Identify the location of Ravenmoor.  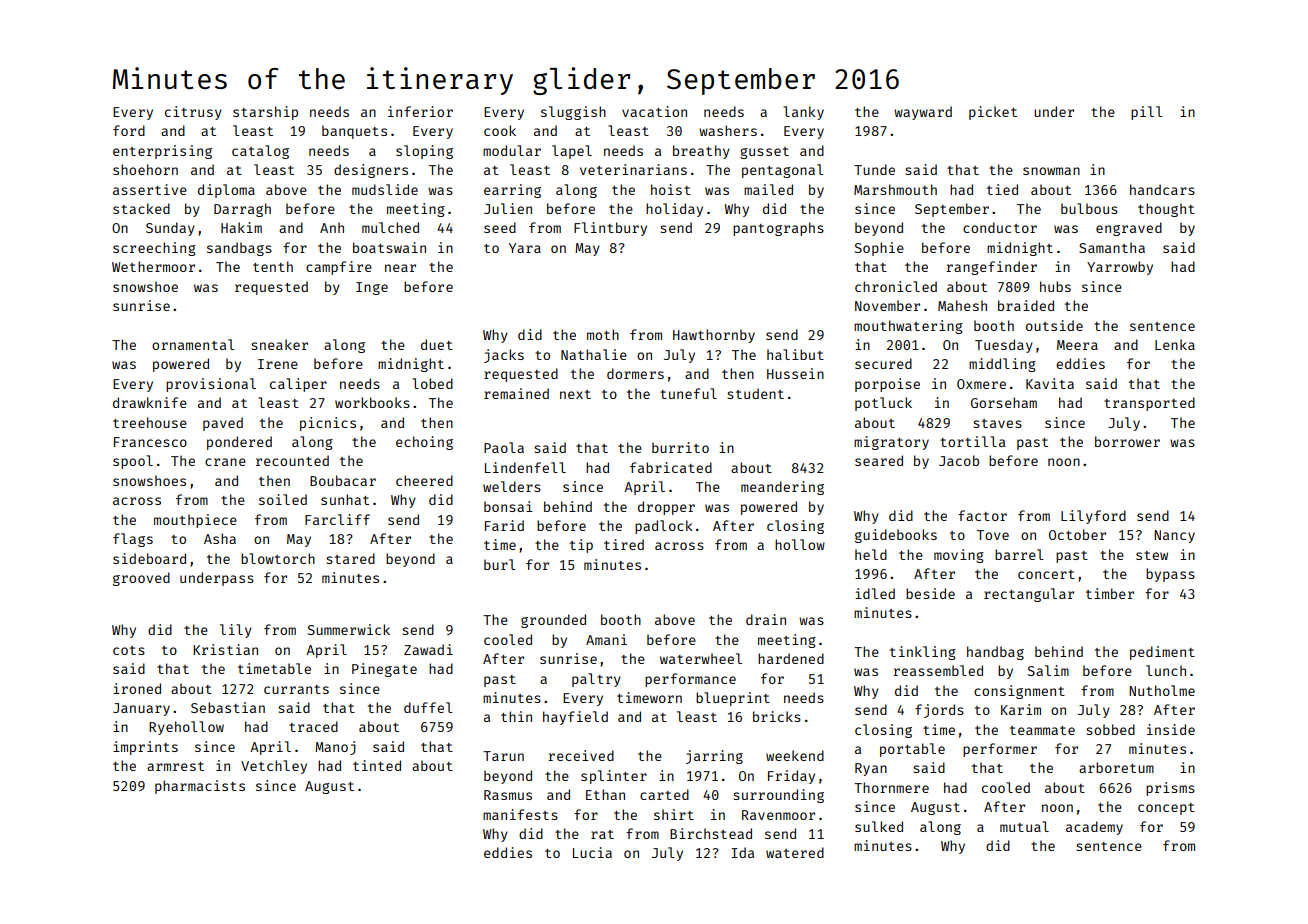
(778, 815).
